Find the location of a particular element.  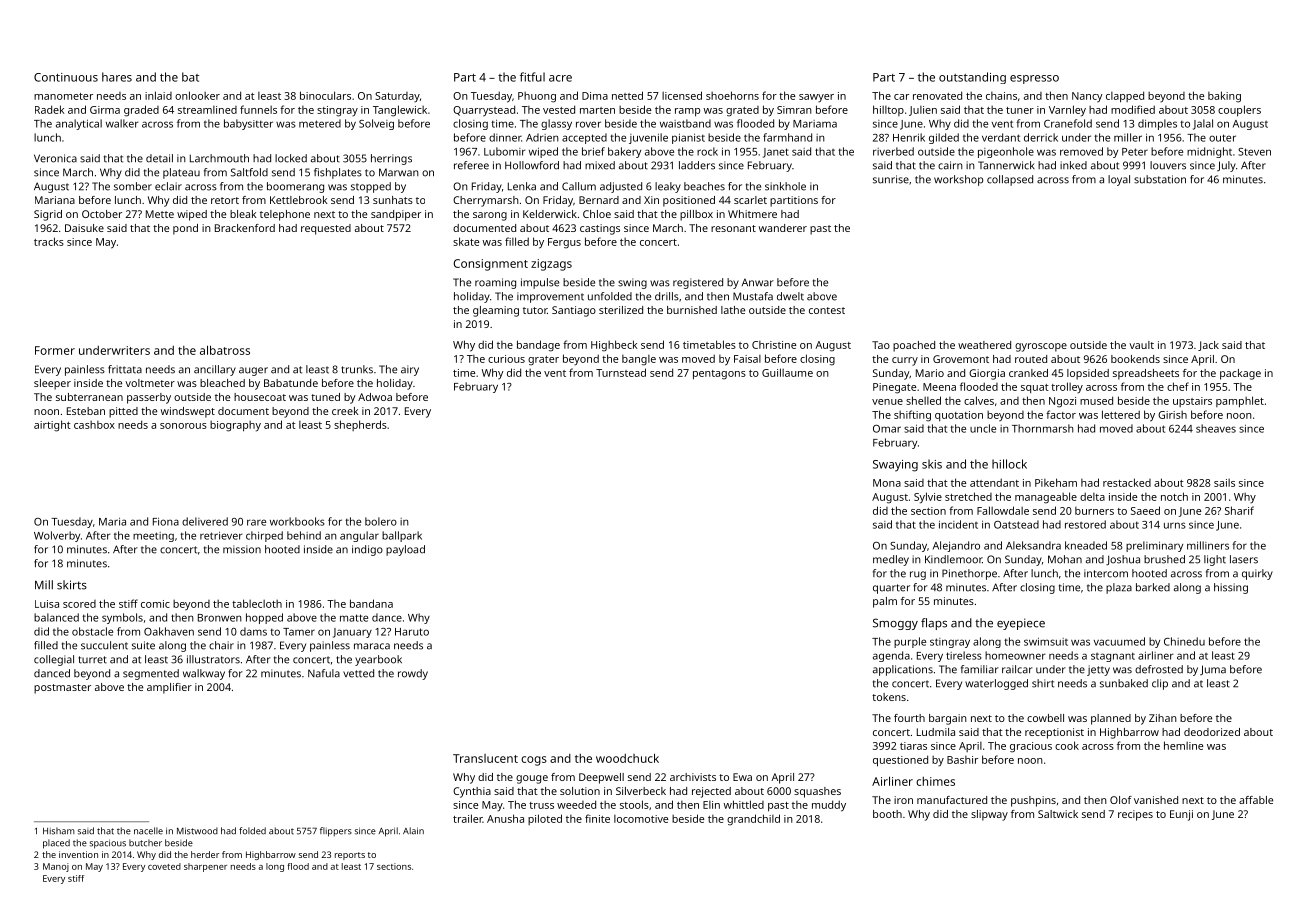

cogs is located at coordinates (534, 761).
